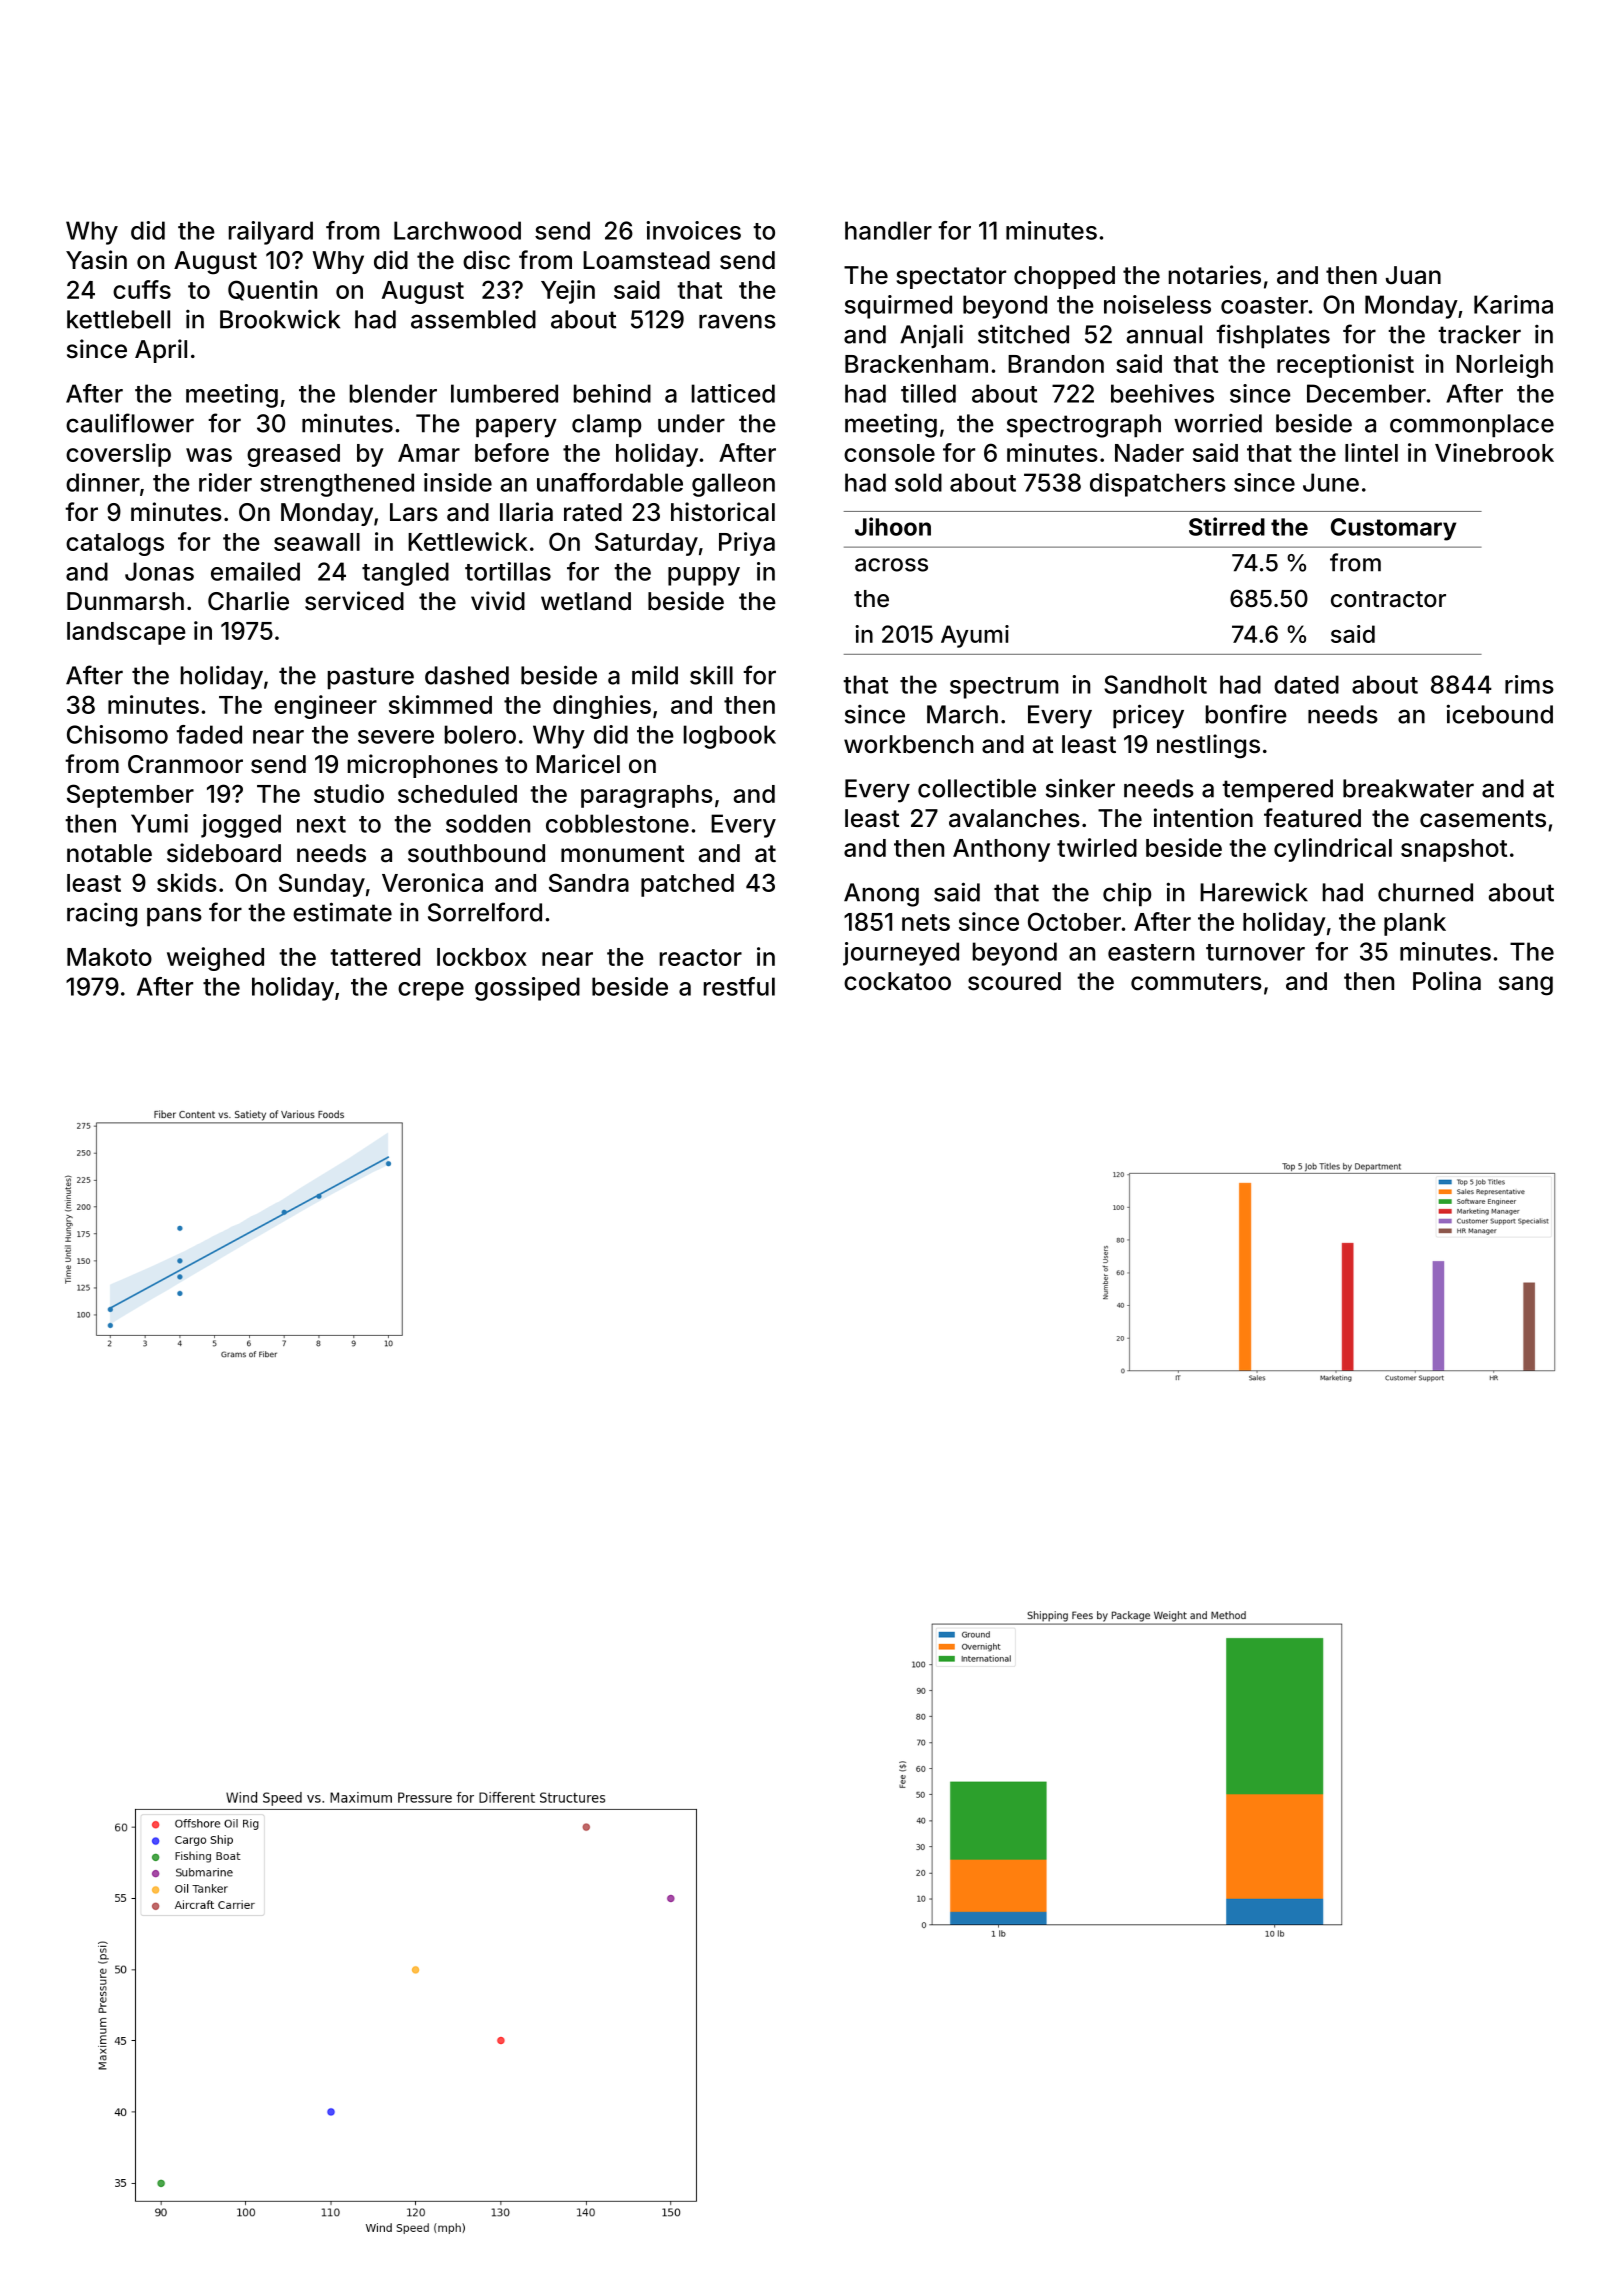  I want to click on pasture, so click(371, 678).
